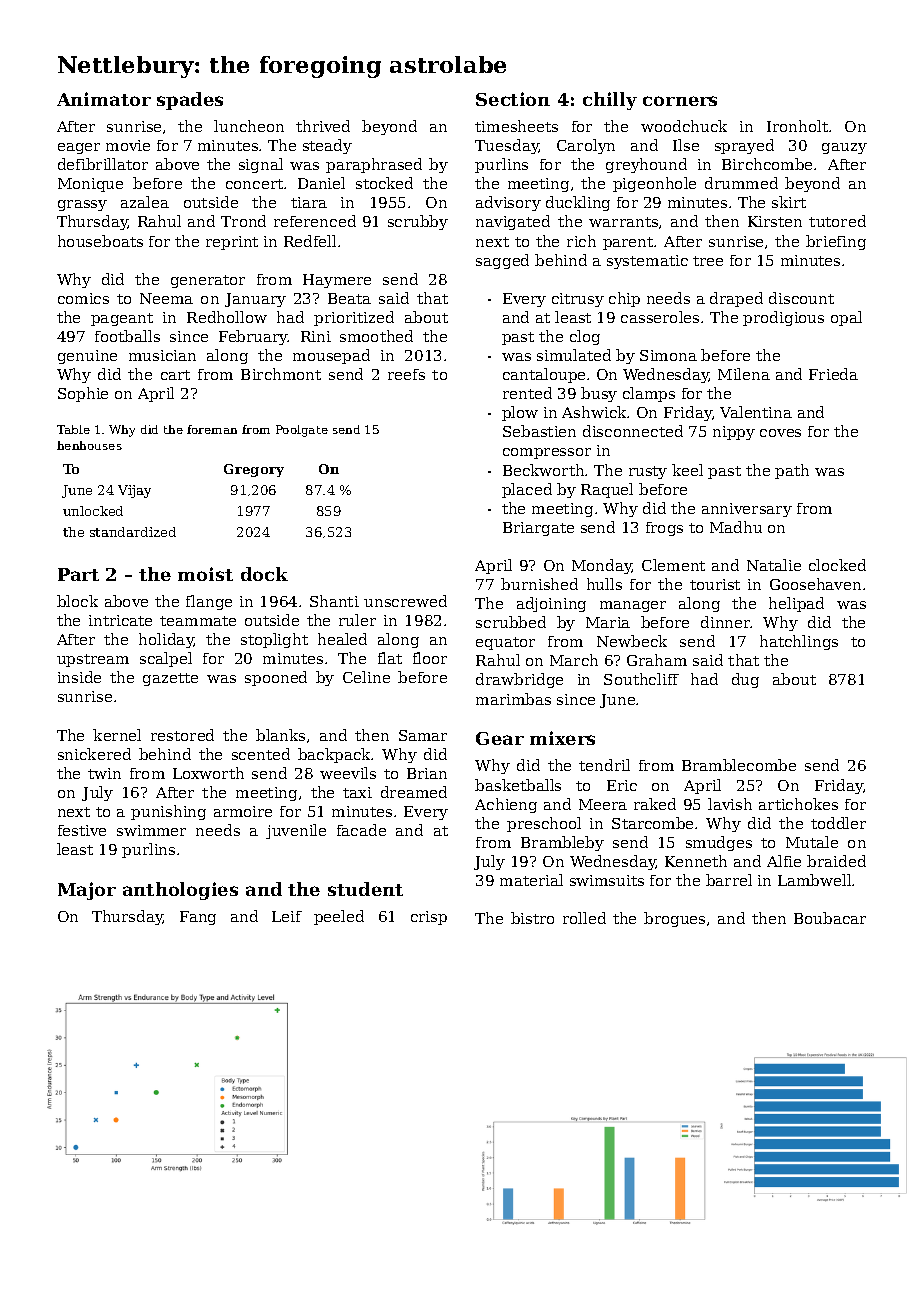  Describe the element at coordinates (429, 918) in the screenshot. I see `crisp` at that location.
